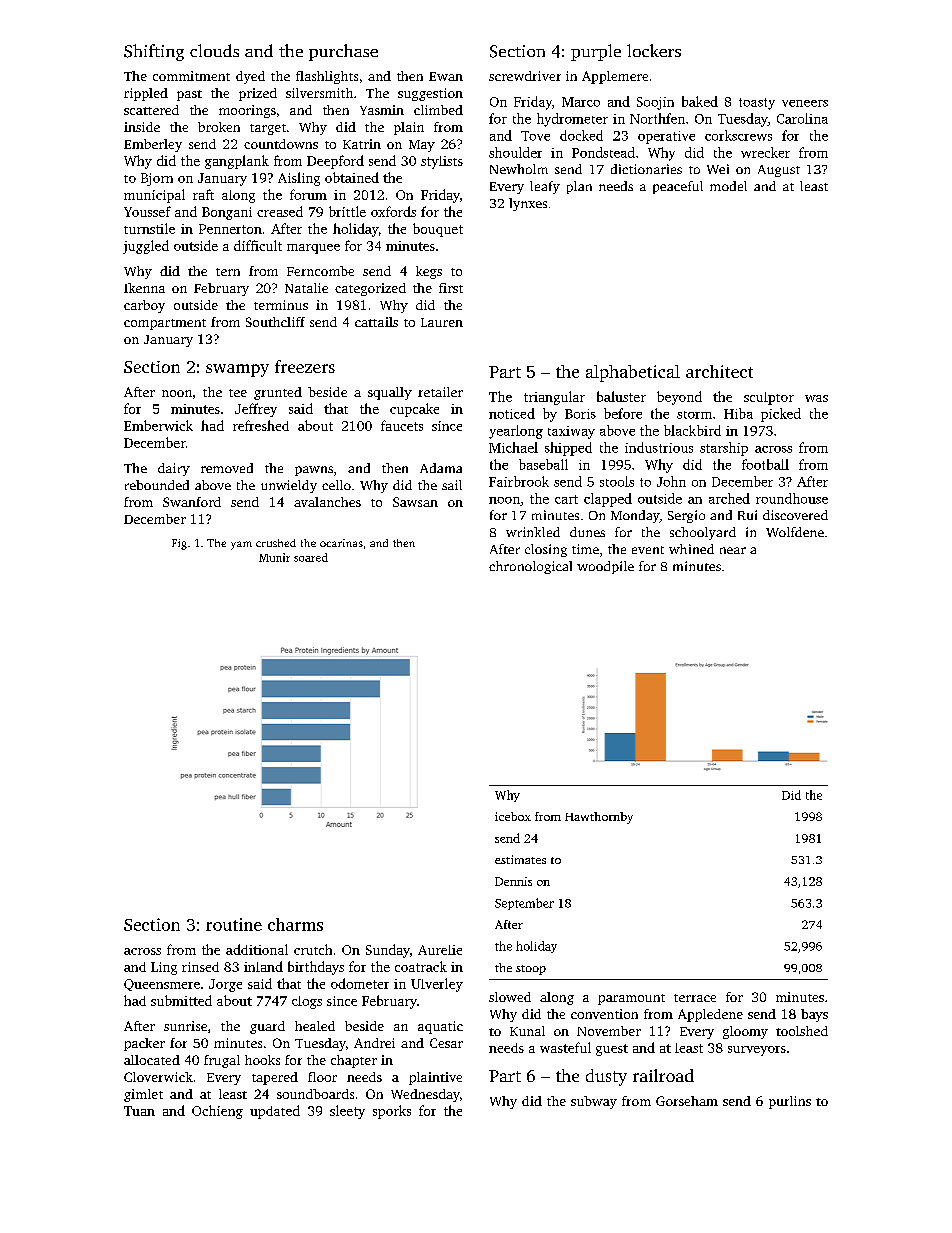 This screenshot has height=1233, width=952. I want to click on Shifting, so click(154, 52).
